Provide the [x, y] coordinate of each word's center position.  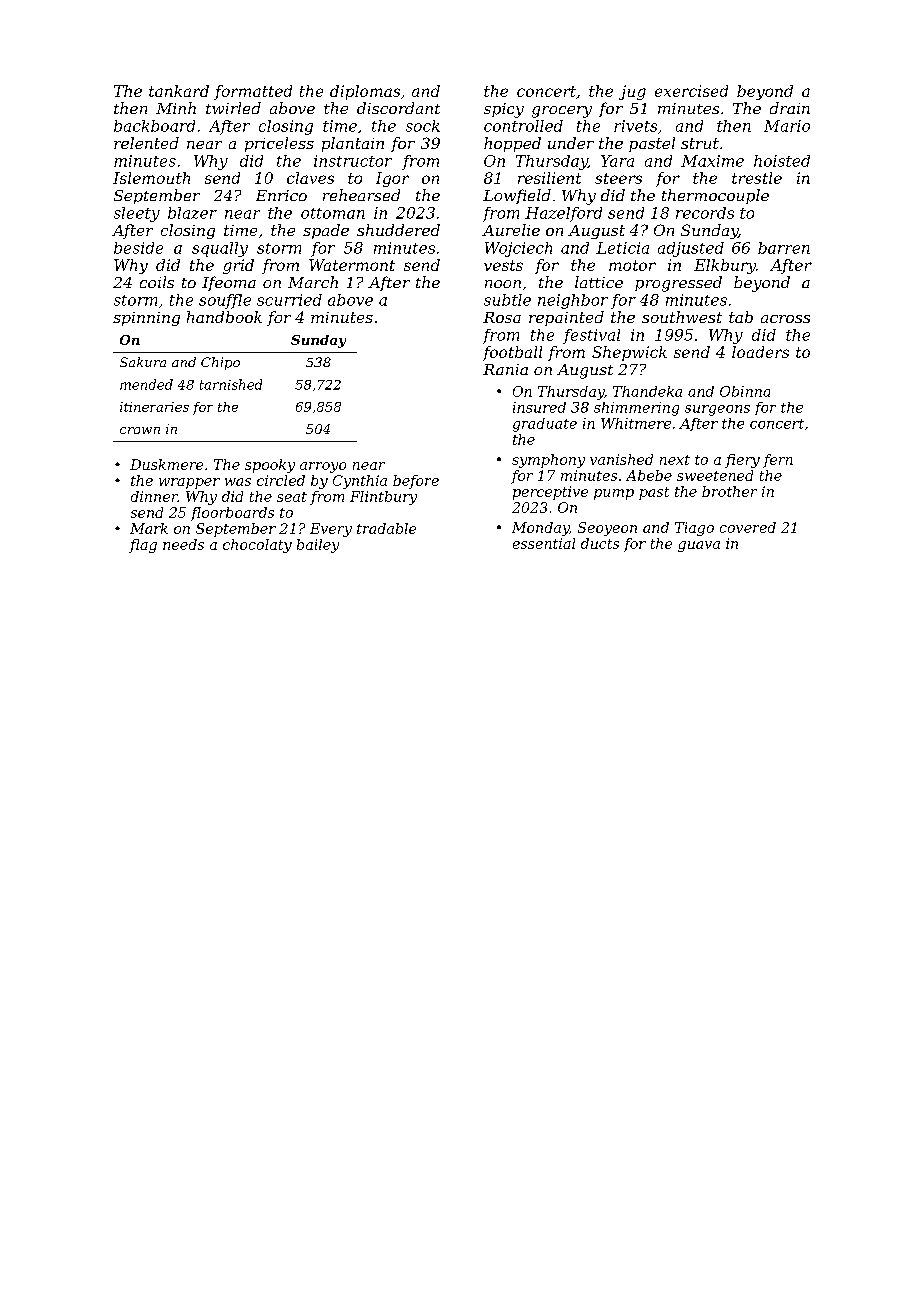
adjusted [691, 249]
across [785, 319]
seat [292, 497]
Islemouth [151, 178]
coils [157, 282]
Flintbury [383, 498]
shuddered [398, 230]
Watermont [352, 265]
